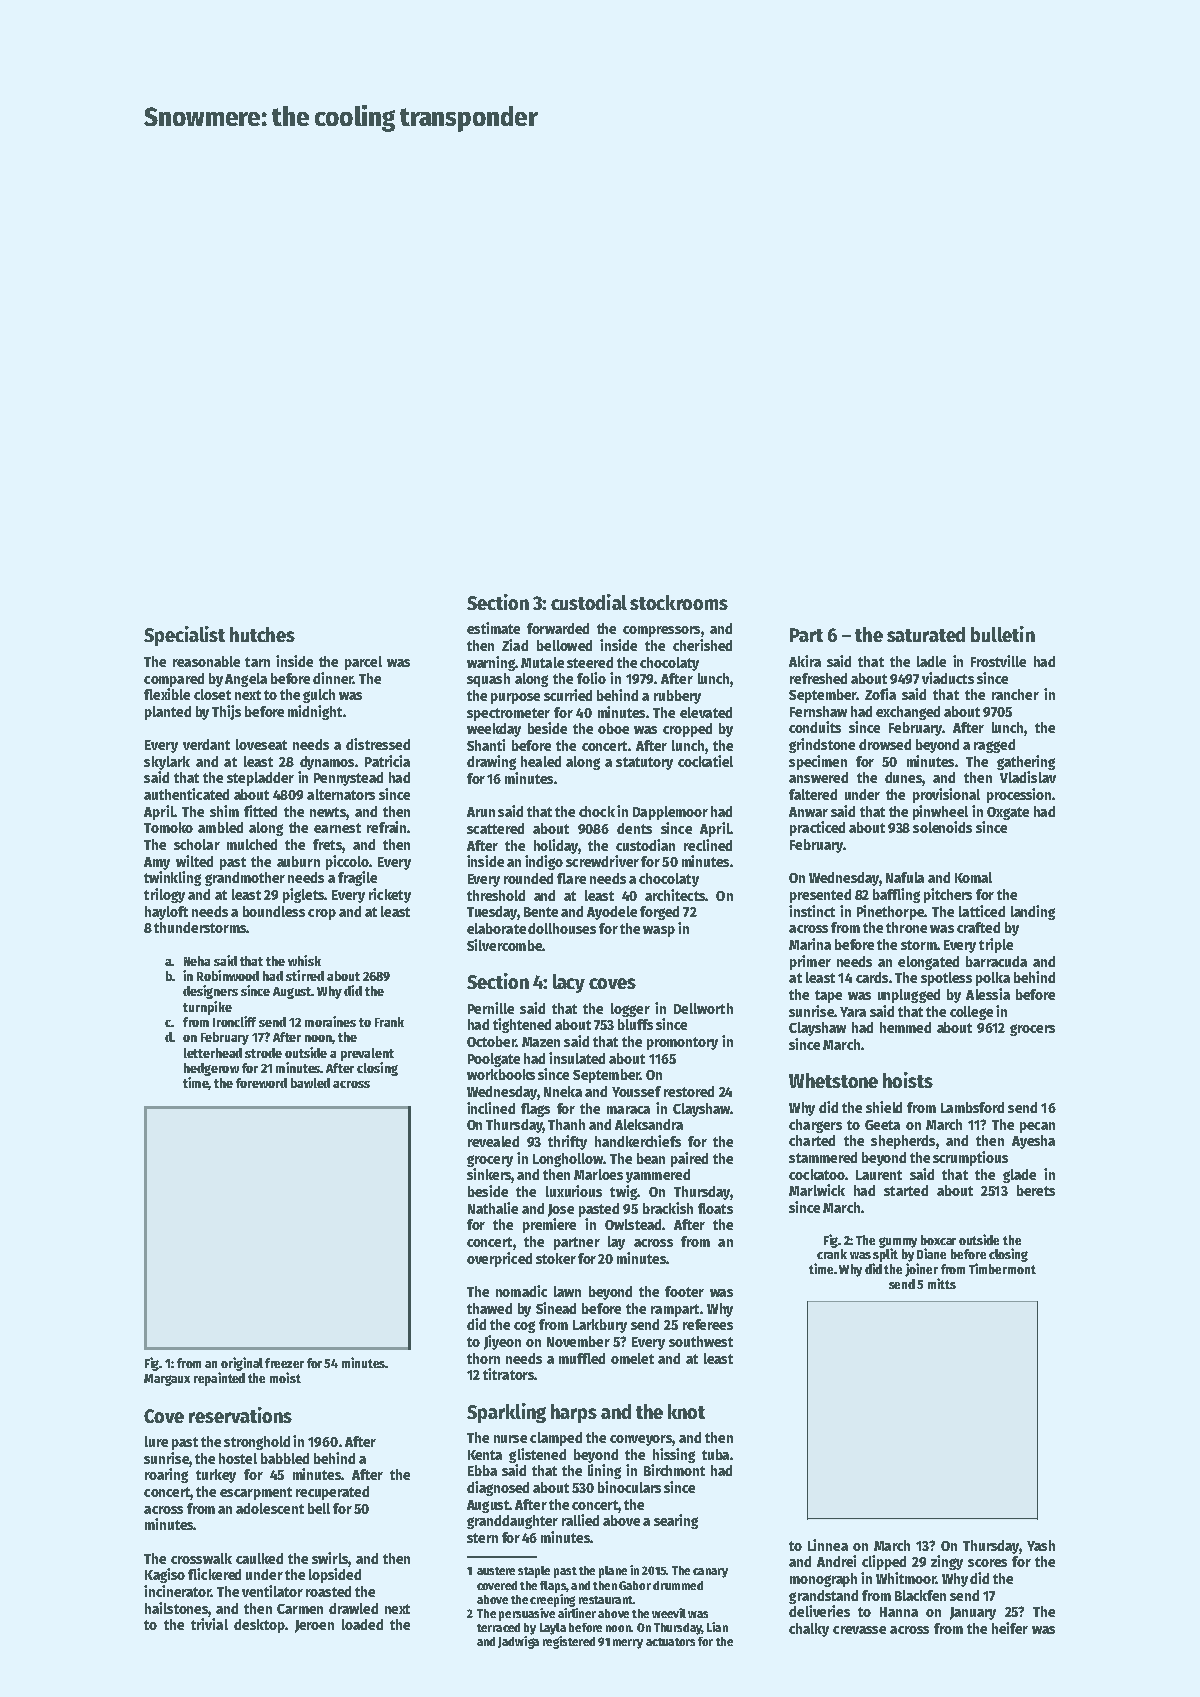 The image size is (1200, 1697). Describe the element at coordinates (577, 1613) in the screenshot. I see `airliner` at that location.
